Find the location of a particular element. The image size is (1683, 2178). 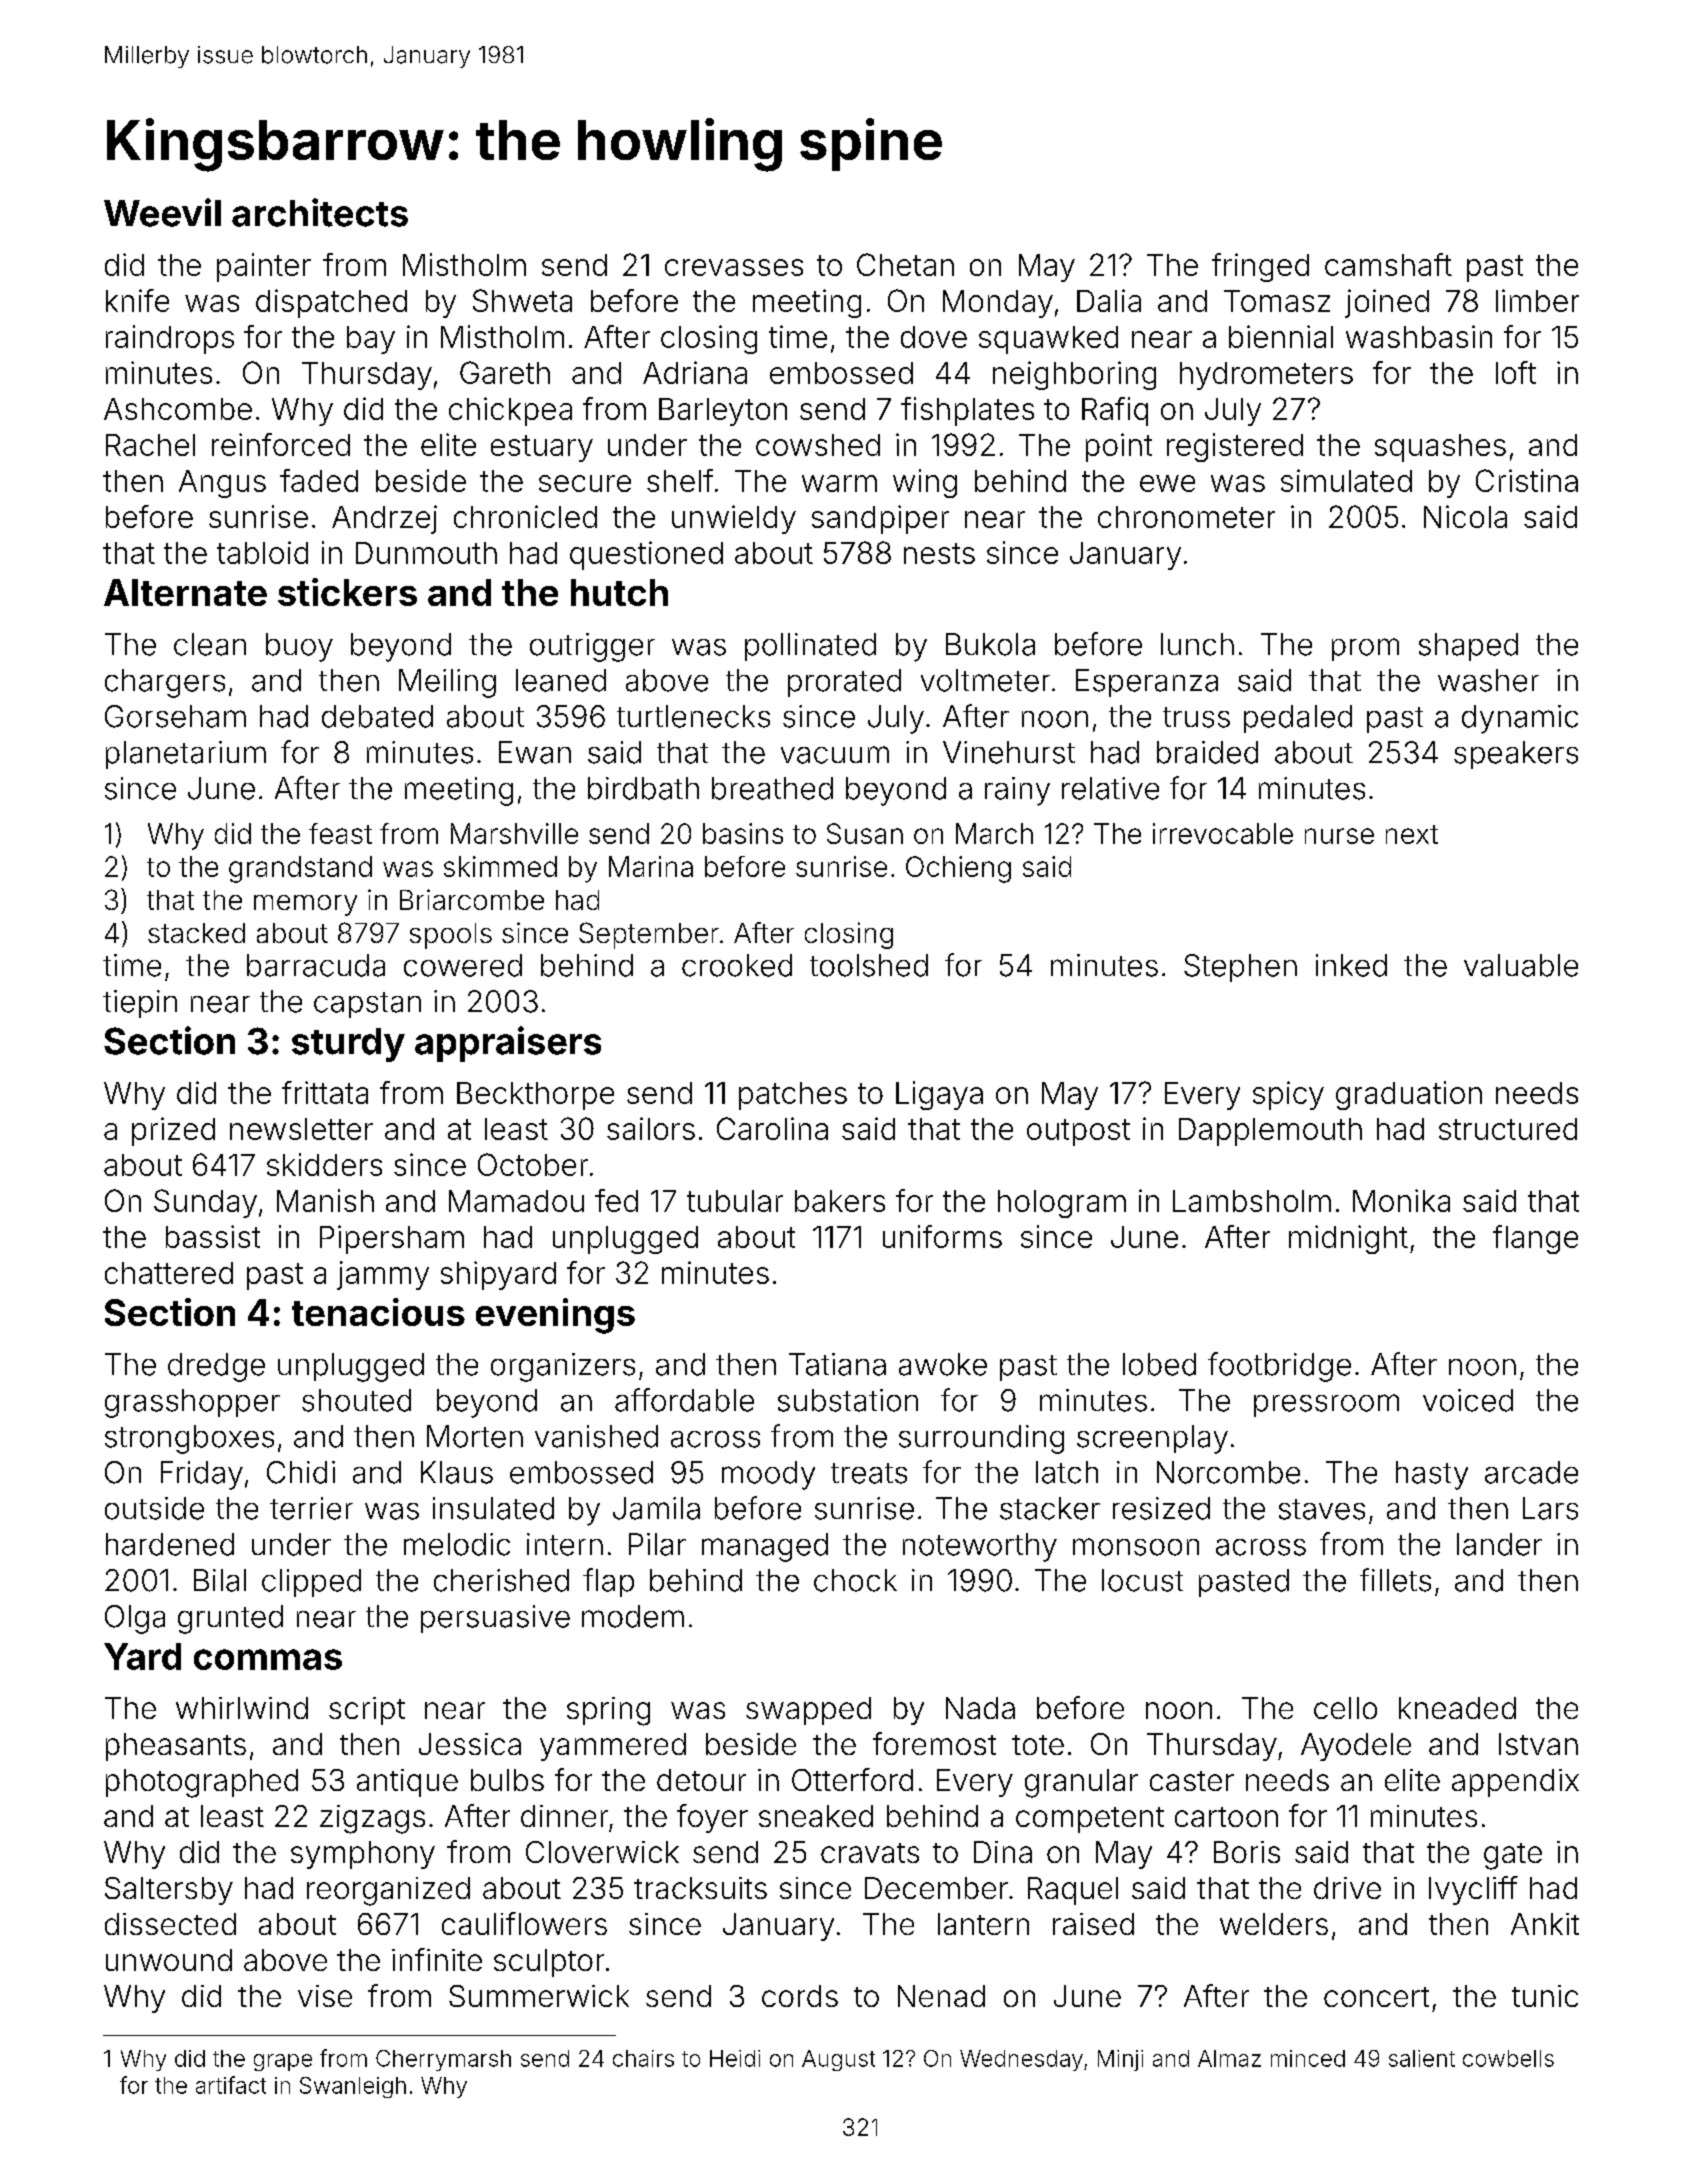

camshaft is located at coordinates (1388, 264).
